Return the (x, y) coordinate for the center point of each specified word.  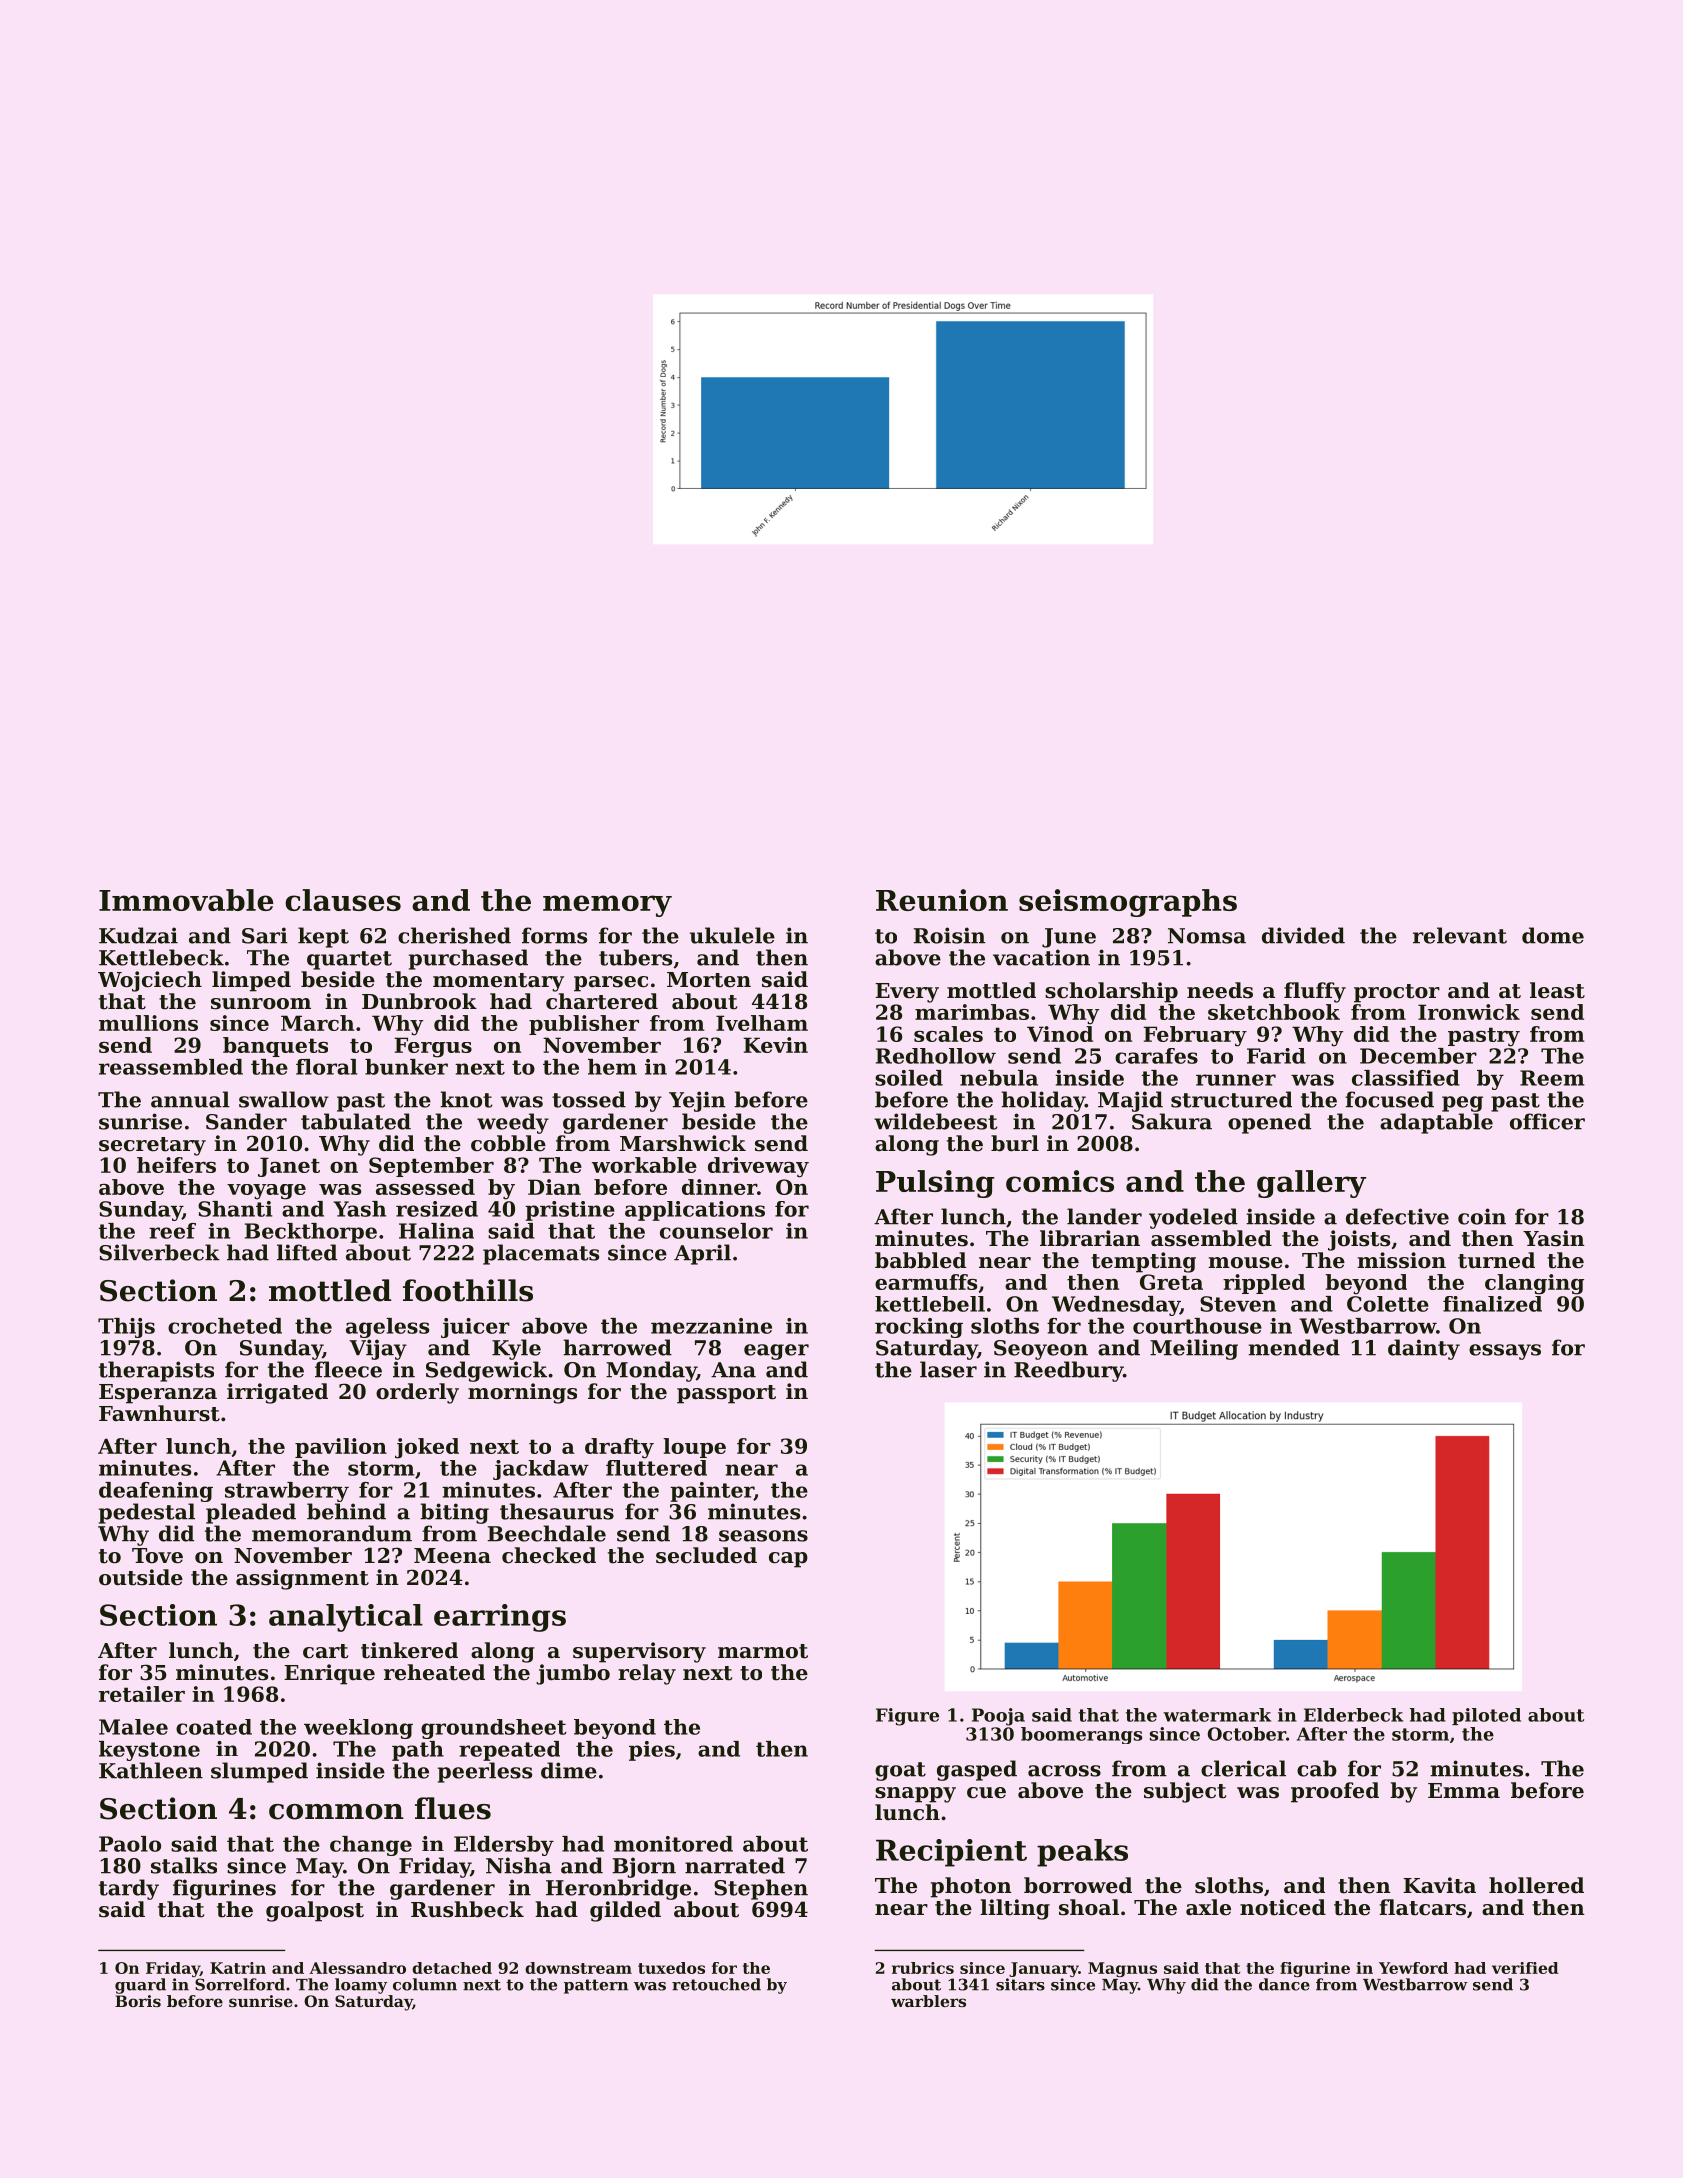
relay (647, 1674)
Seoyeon (1041, 1350)
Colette (1388, 1304)
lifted (307, 1252)
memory (607, 906)
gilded (625, 1911)
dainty (1424, 1349)
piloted (1486, 1716)
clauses (343, 900)
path (418, 1751)
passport (726, 1394)
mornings (522, 1393)
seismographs (1128, 903)
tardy (129, 1889)
